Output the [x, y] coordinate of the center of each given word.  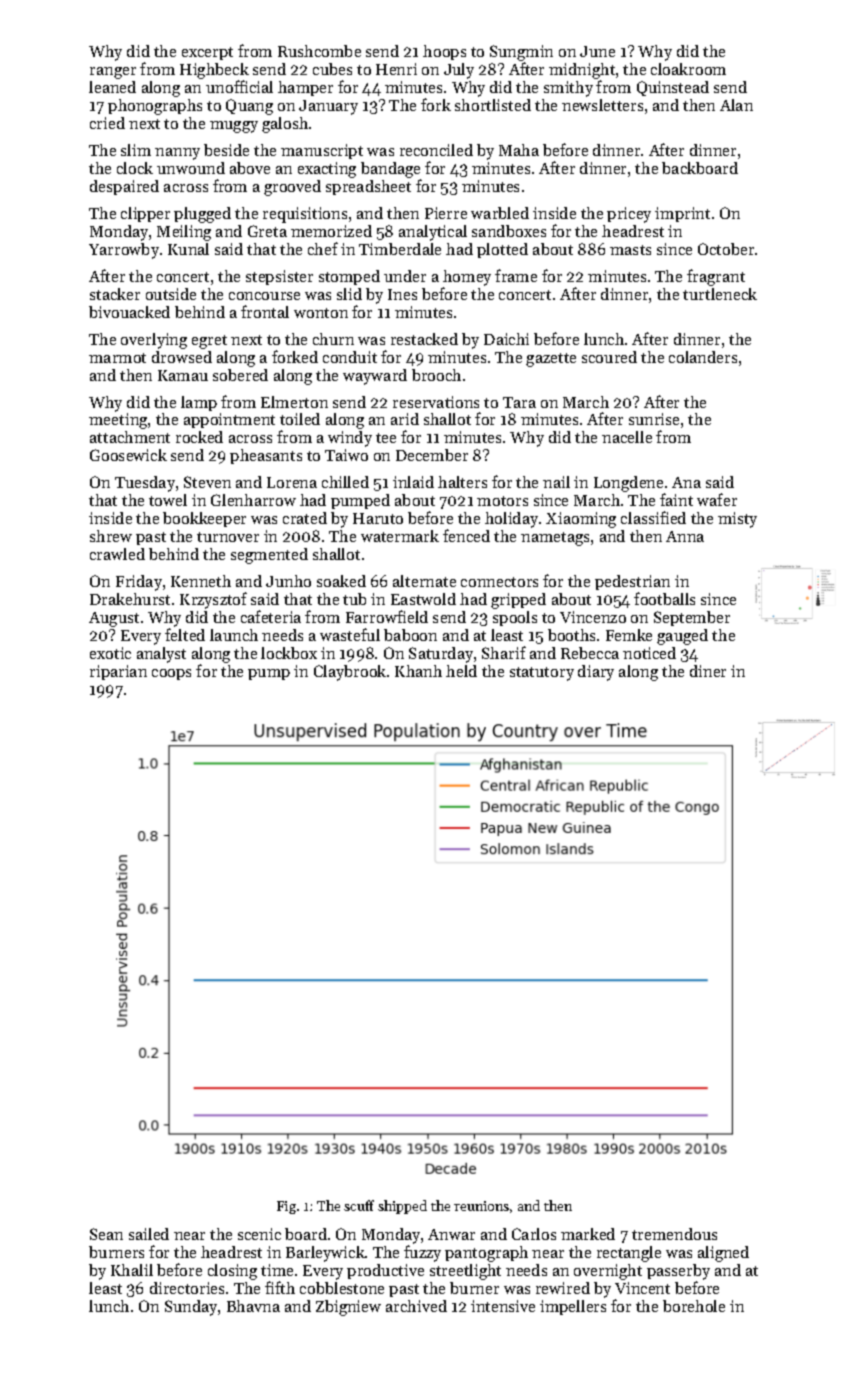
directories [187, 1288]
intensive [503, 1306]
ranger [113, 73]
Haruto [378, 518]
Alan [736, 105]
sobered [240, 375]
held [461, 671]
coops [171, 674]
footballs [664, 598]
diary [596, 673]
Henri [396, 69]
